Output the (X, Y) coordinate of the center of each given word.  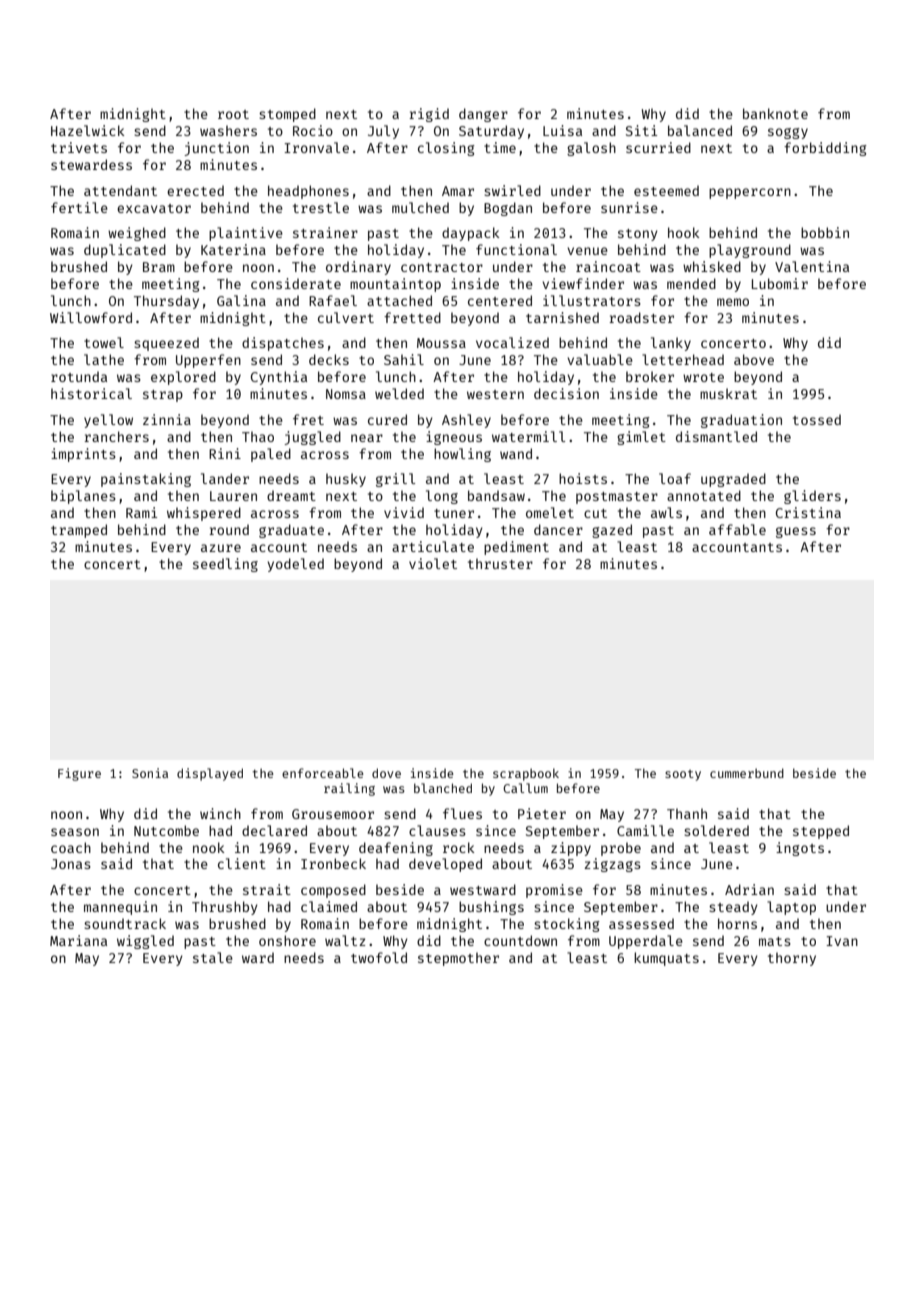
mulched (420, 207)
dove (386, 773)
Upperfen (208, 361)
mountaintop (395, 285)
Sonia (150, 773)
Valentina (812, 266)
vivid (404, 512)
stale (213, 957)
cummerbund (747, 773)
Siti (641, 130)
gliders (812, 497)
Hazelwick (88, 130)
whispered (204, 514)
